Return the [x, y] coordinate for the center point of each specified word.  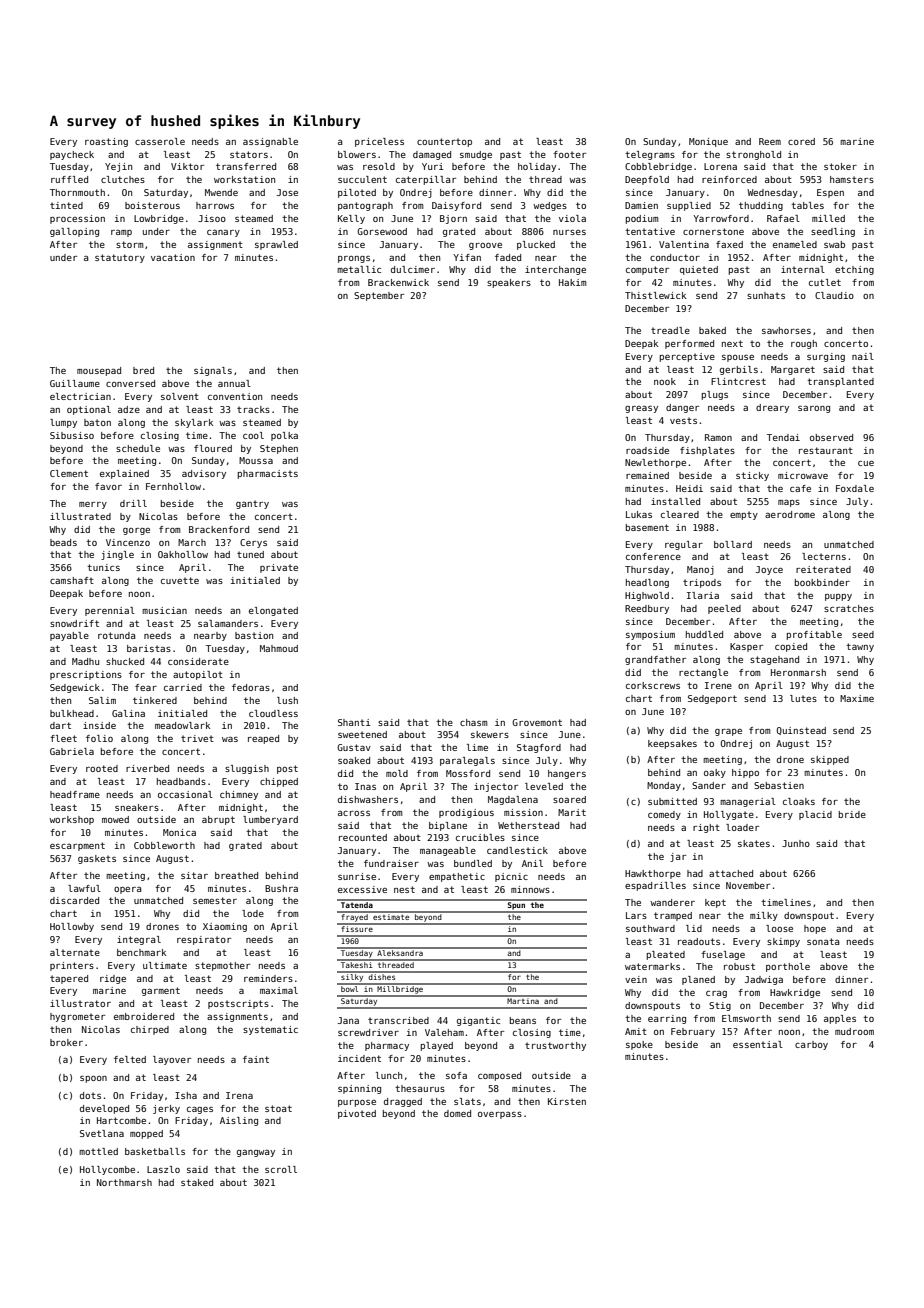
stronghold [753, 155]
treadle [670, 330]
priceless [379, 142]
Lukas [639, 514]
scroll [281, 1169]
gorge [136, 531]
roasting [106, 142]
